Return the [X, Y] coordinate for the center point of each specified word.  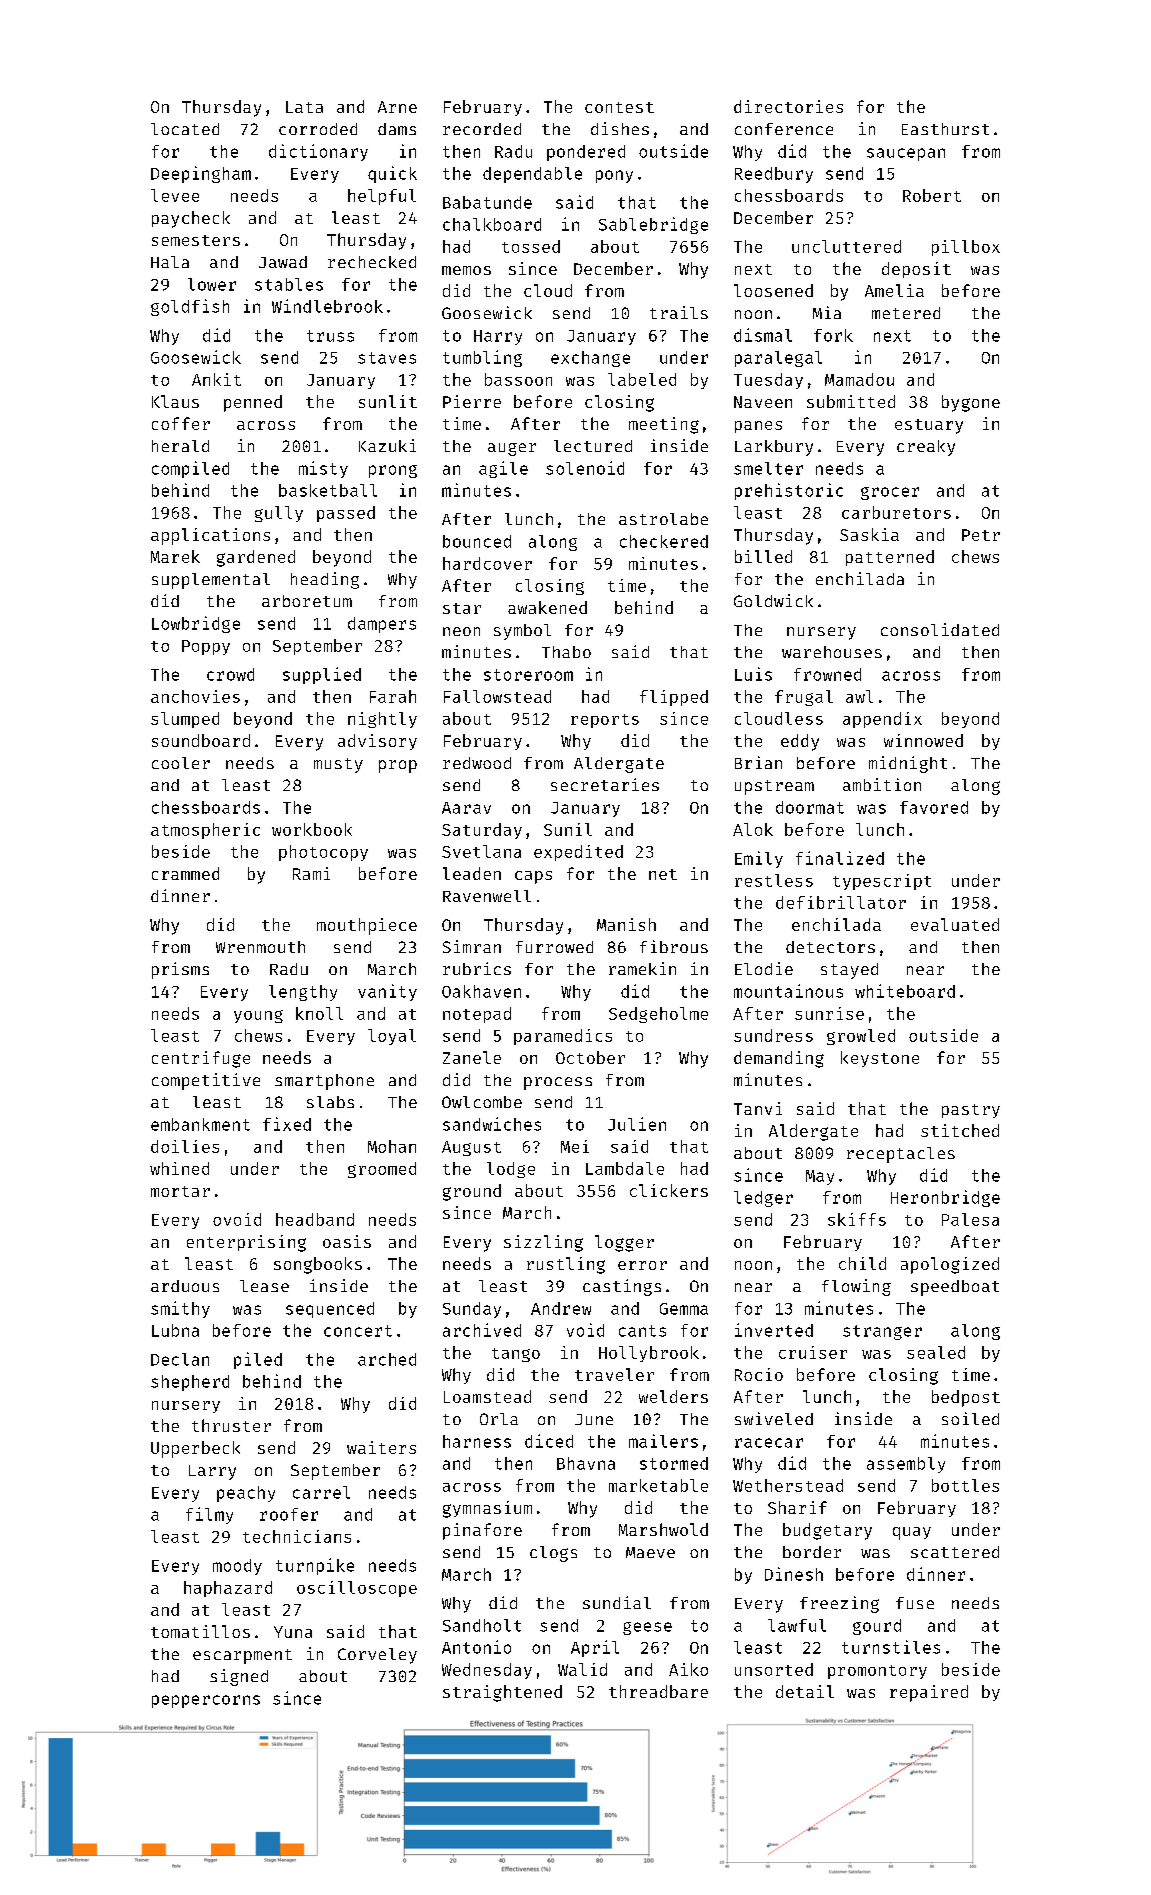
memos [466, 270]
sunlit [388, 401]
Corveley [377, 1656]
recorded [482, 129]
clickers [669, 1190]
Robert [932, 195]
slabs [330, 1102]
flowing [856, 1287]
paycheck [191, 219]
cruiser [813, 1352]
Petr [981, 535]
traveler [614, 1374]
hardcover [487, 563]
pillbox [966, 248]
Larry [212, 1472]
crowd [230, 674]
